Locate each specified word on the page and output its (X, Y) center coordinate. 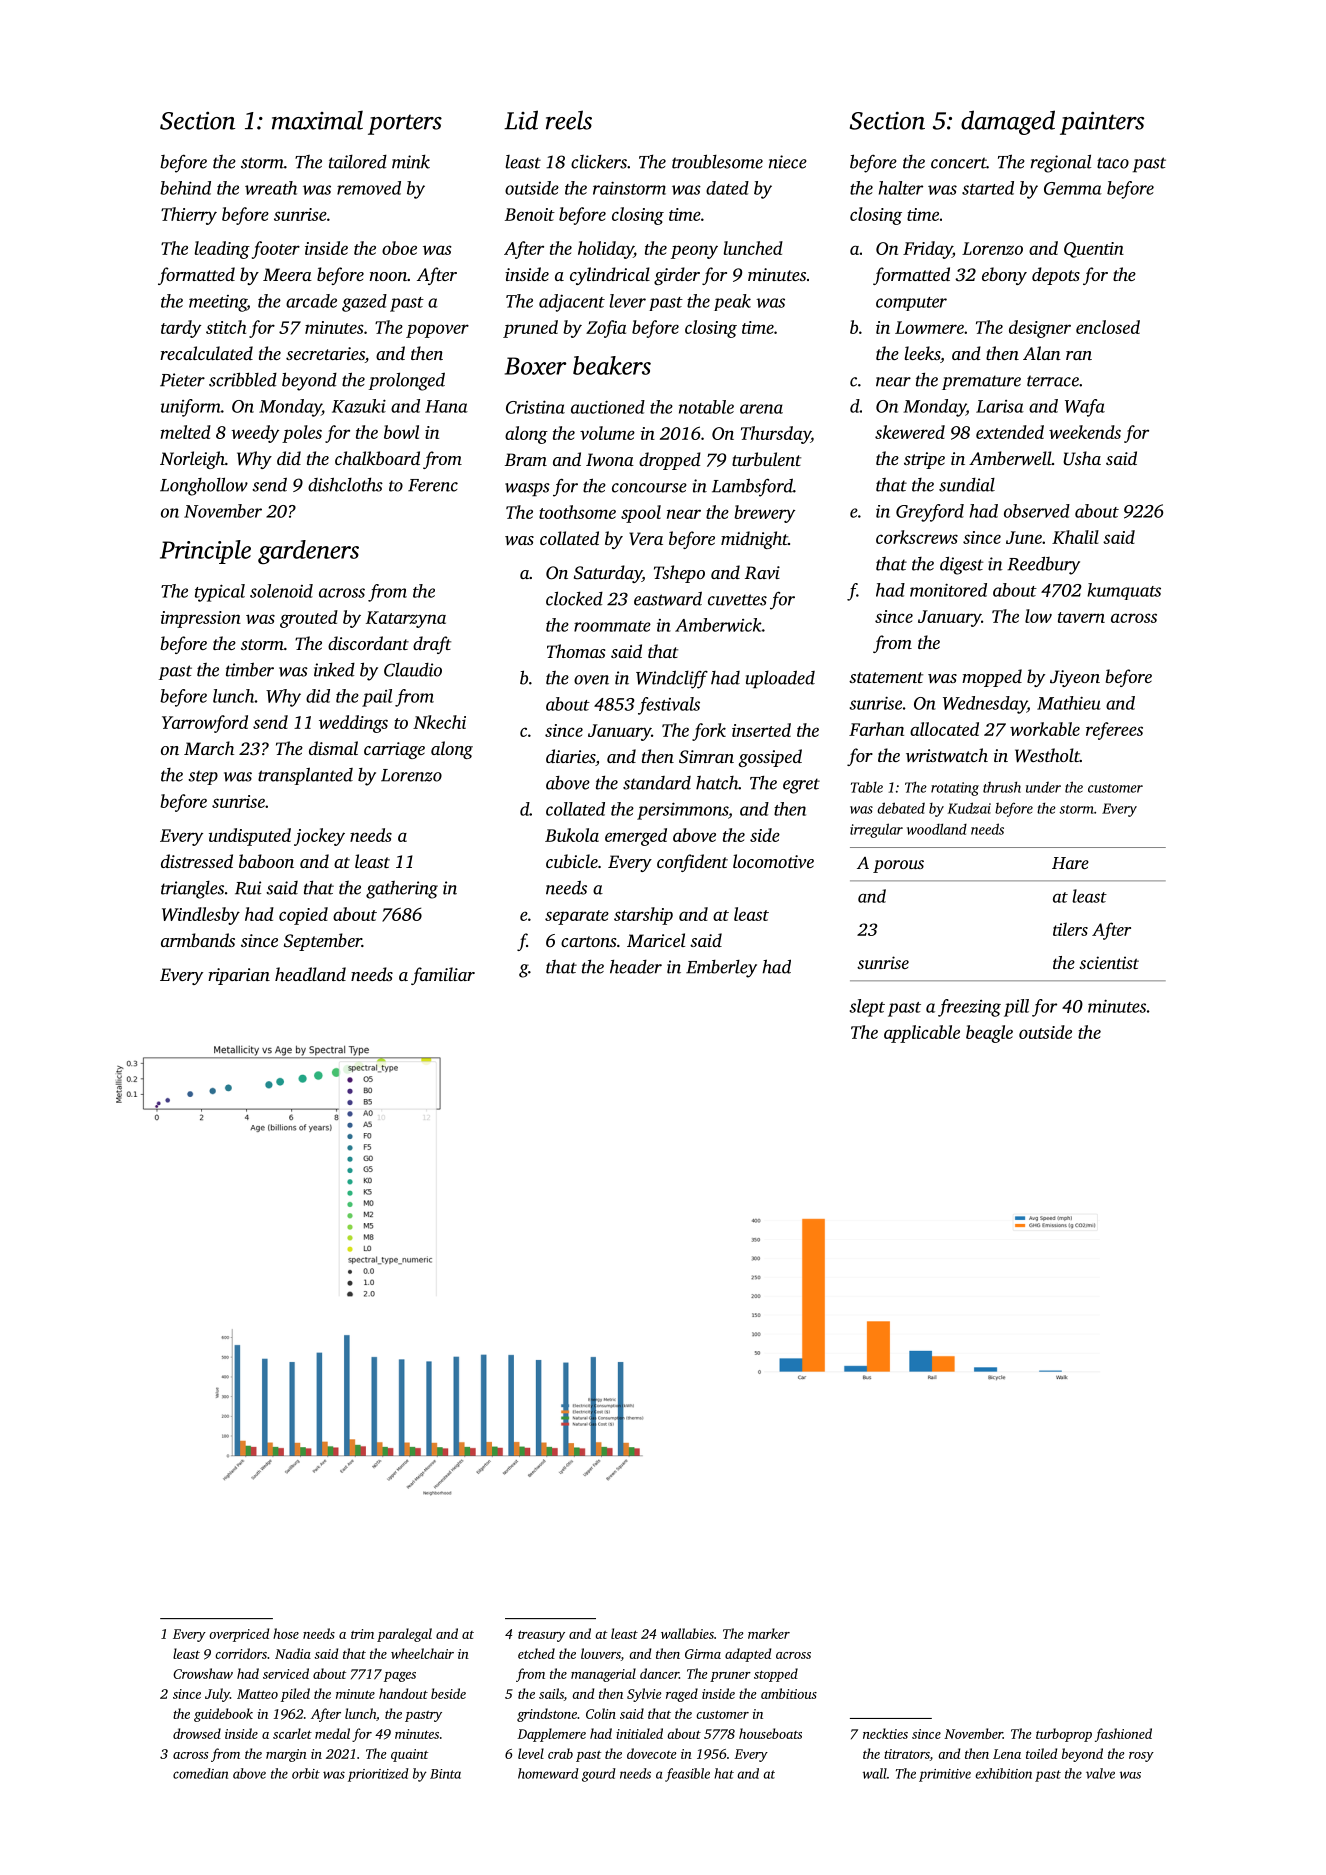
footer (276, 250)
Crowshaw (203, 1673)
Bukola (572, 835)
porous (898, 866)
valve (1100, 1773)
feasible (687, 1775)
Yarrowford (205, 724)
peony (694, 252)
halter (901, 188)
